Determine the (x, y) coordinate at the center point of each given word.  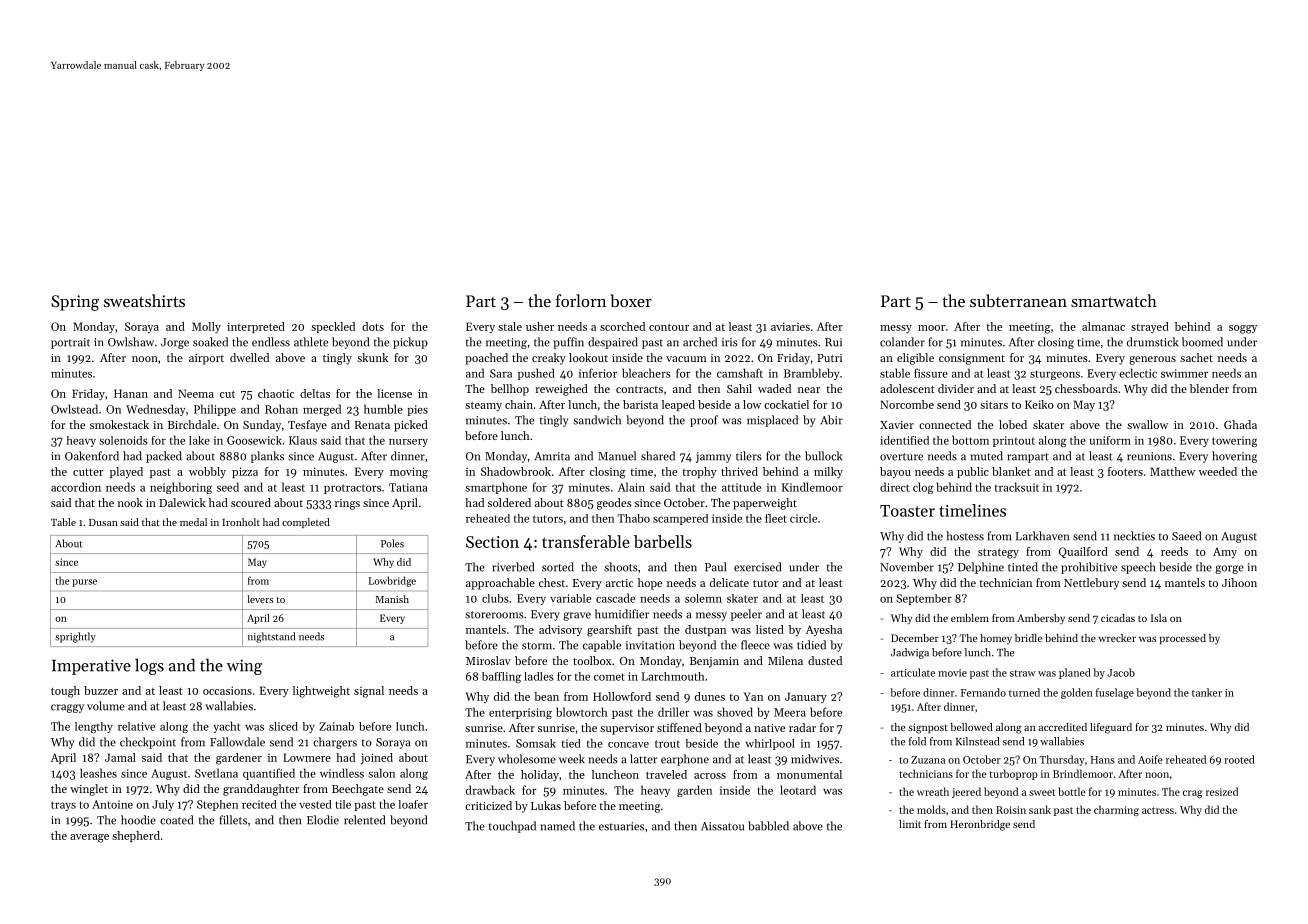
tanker (1207, 692)
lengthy (94, 727)
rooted (1239, 759)
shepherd (136, 836)
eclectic (1138, 373)
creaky (549, 359)
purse (84, 583)
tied (571, 743)
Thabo (634, 518)
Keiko (1039, 404)
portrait (70, 343)
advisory (560, 630)
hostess (965, 536)
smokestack (119, 424)
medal (193, 522)
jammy (714, 457)
